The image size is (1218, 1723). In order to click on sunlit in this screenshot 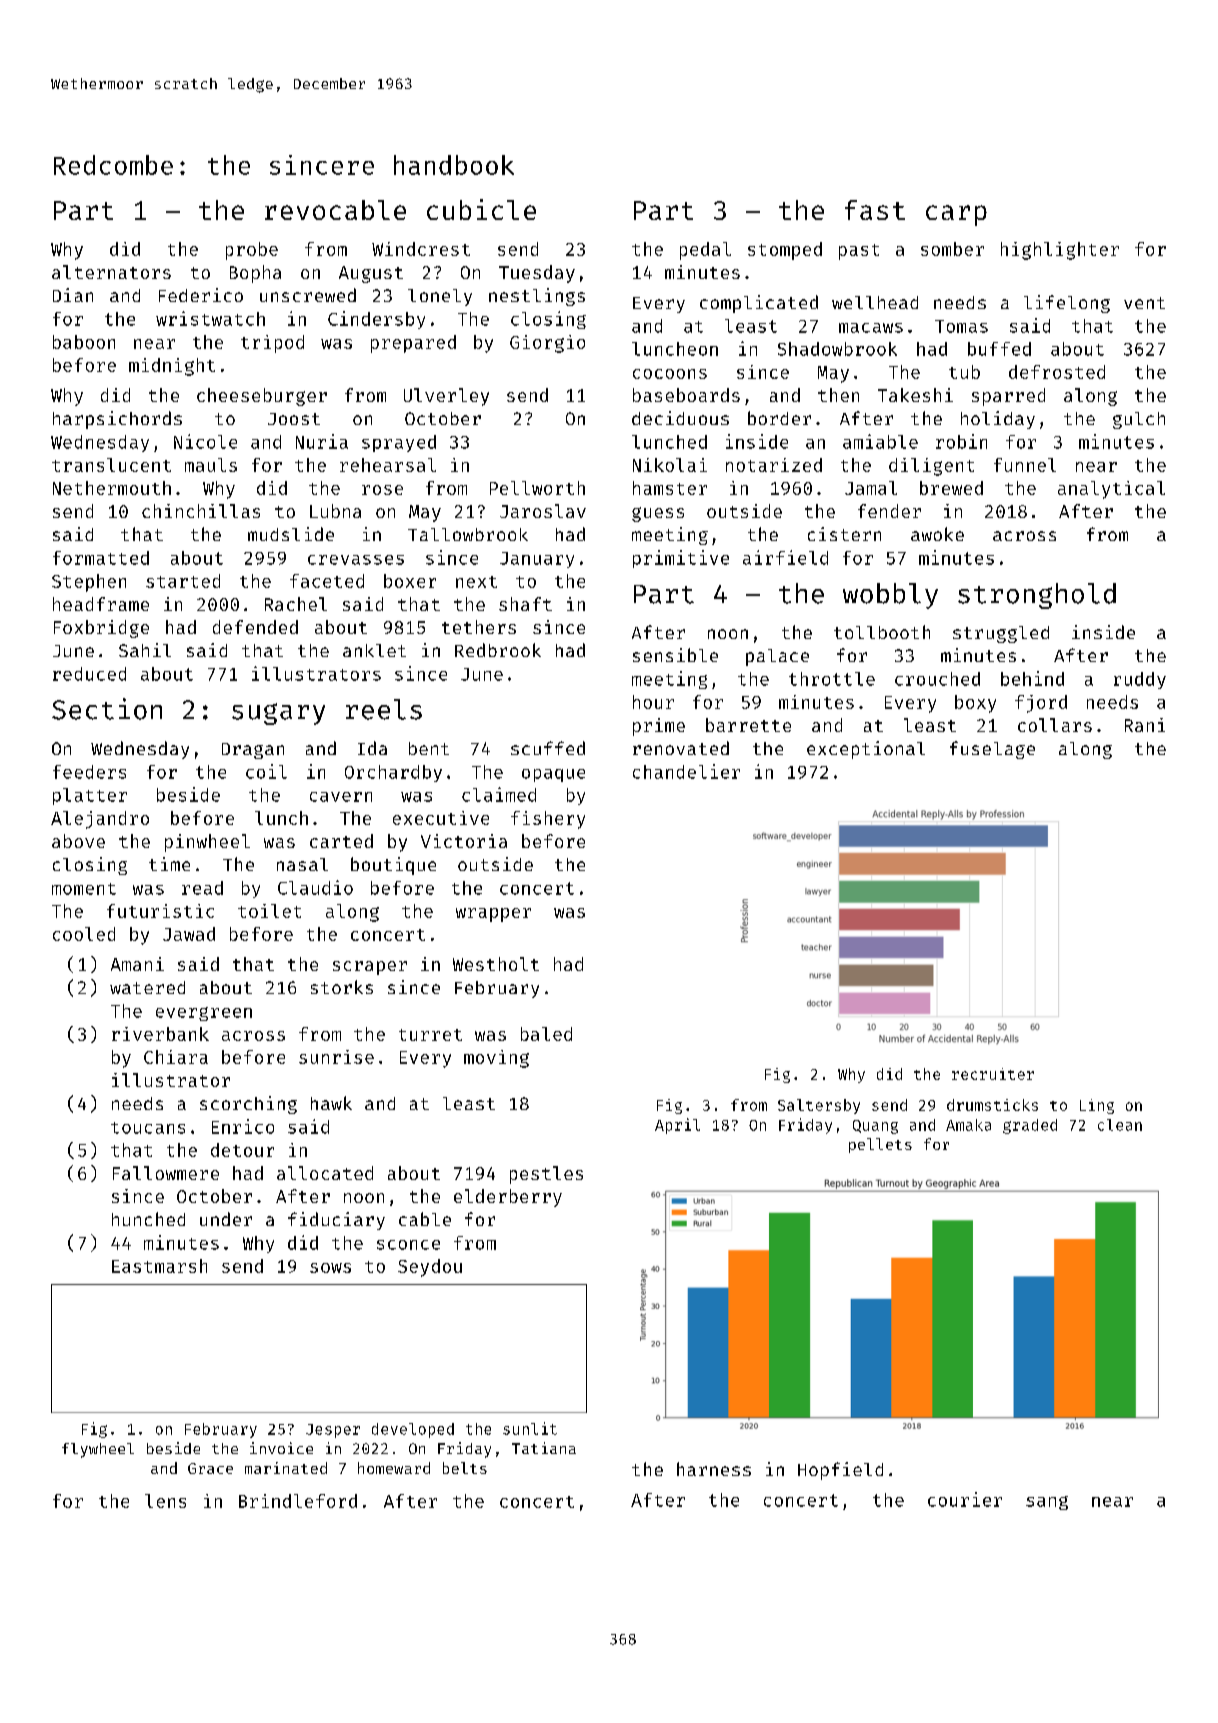, I will do `click(530, 1428)`.
